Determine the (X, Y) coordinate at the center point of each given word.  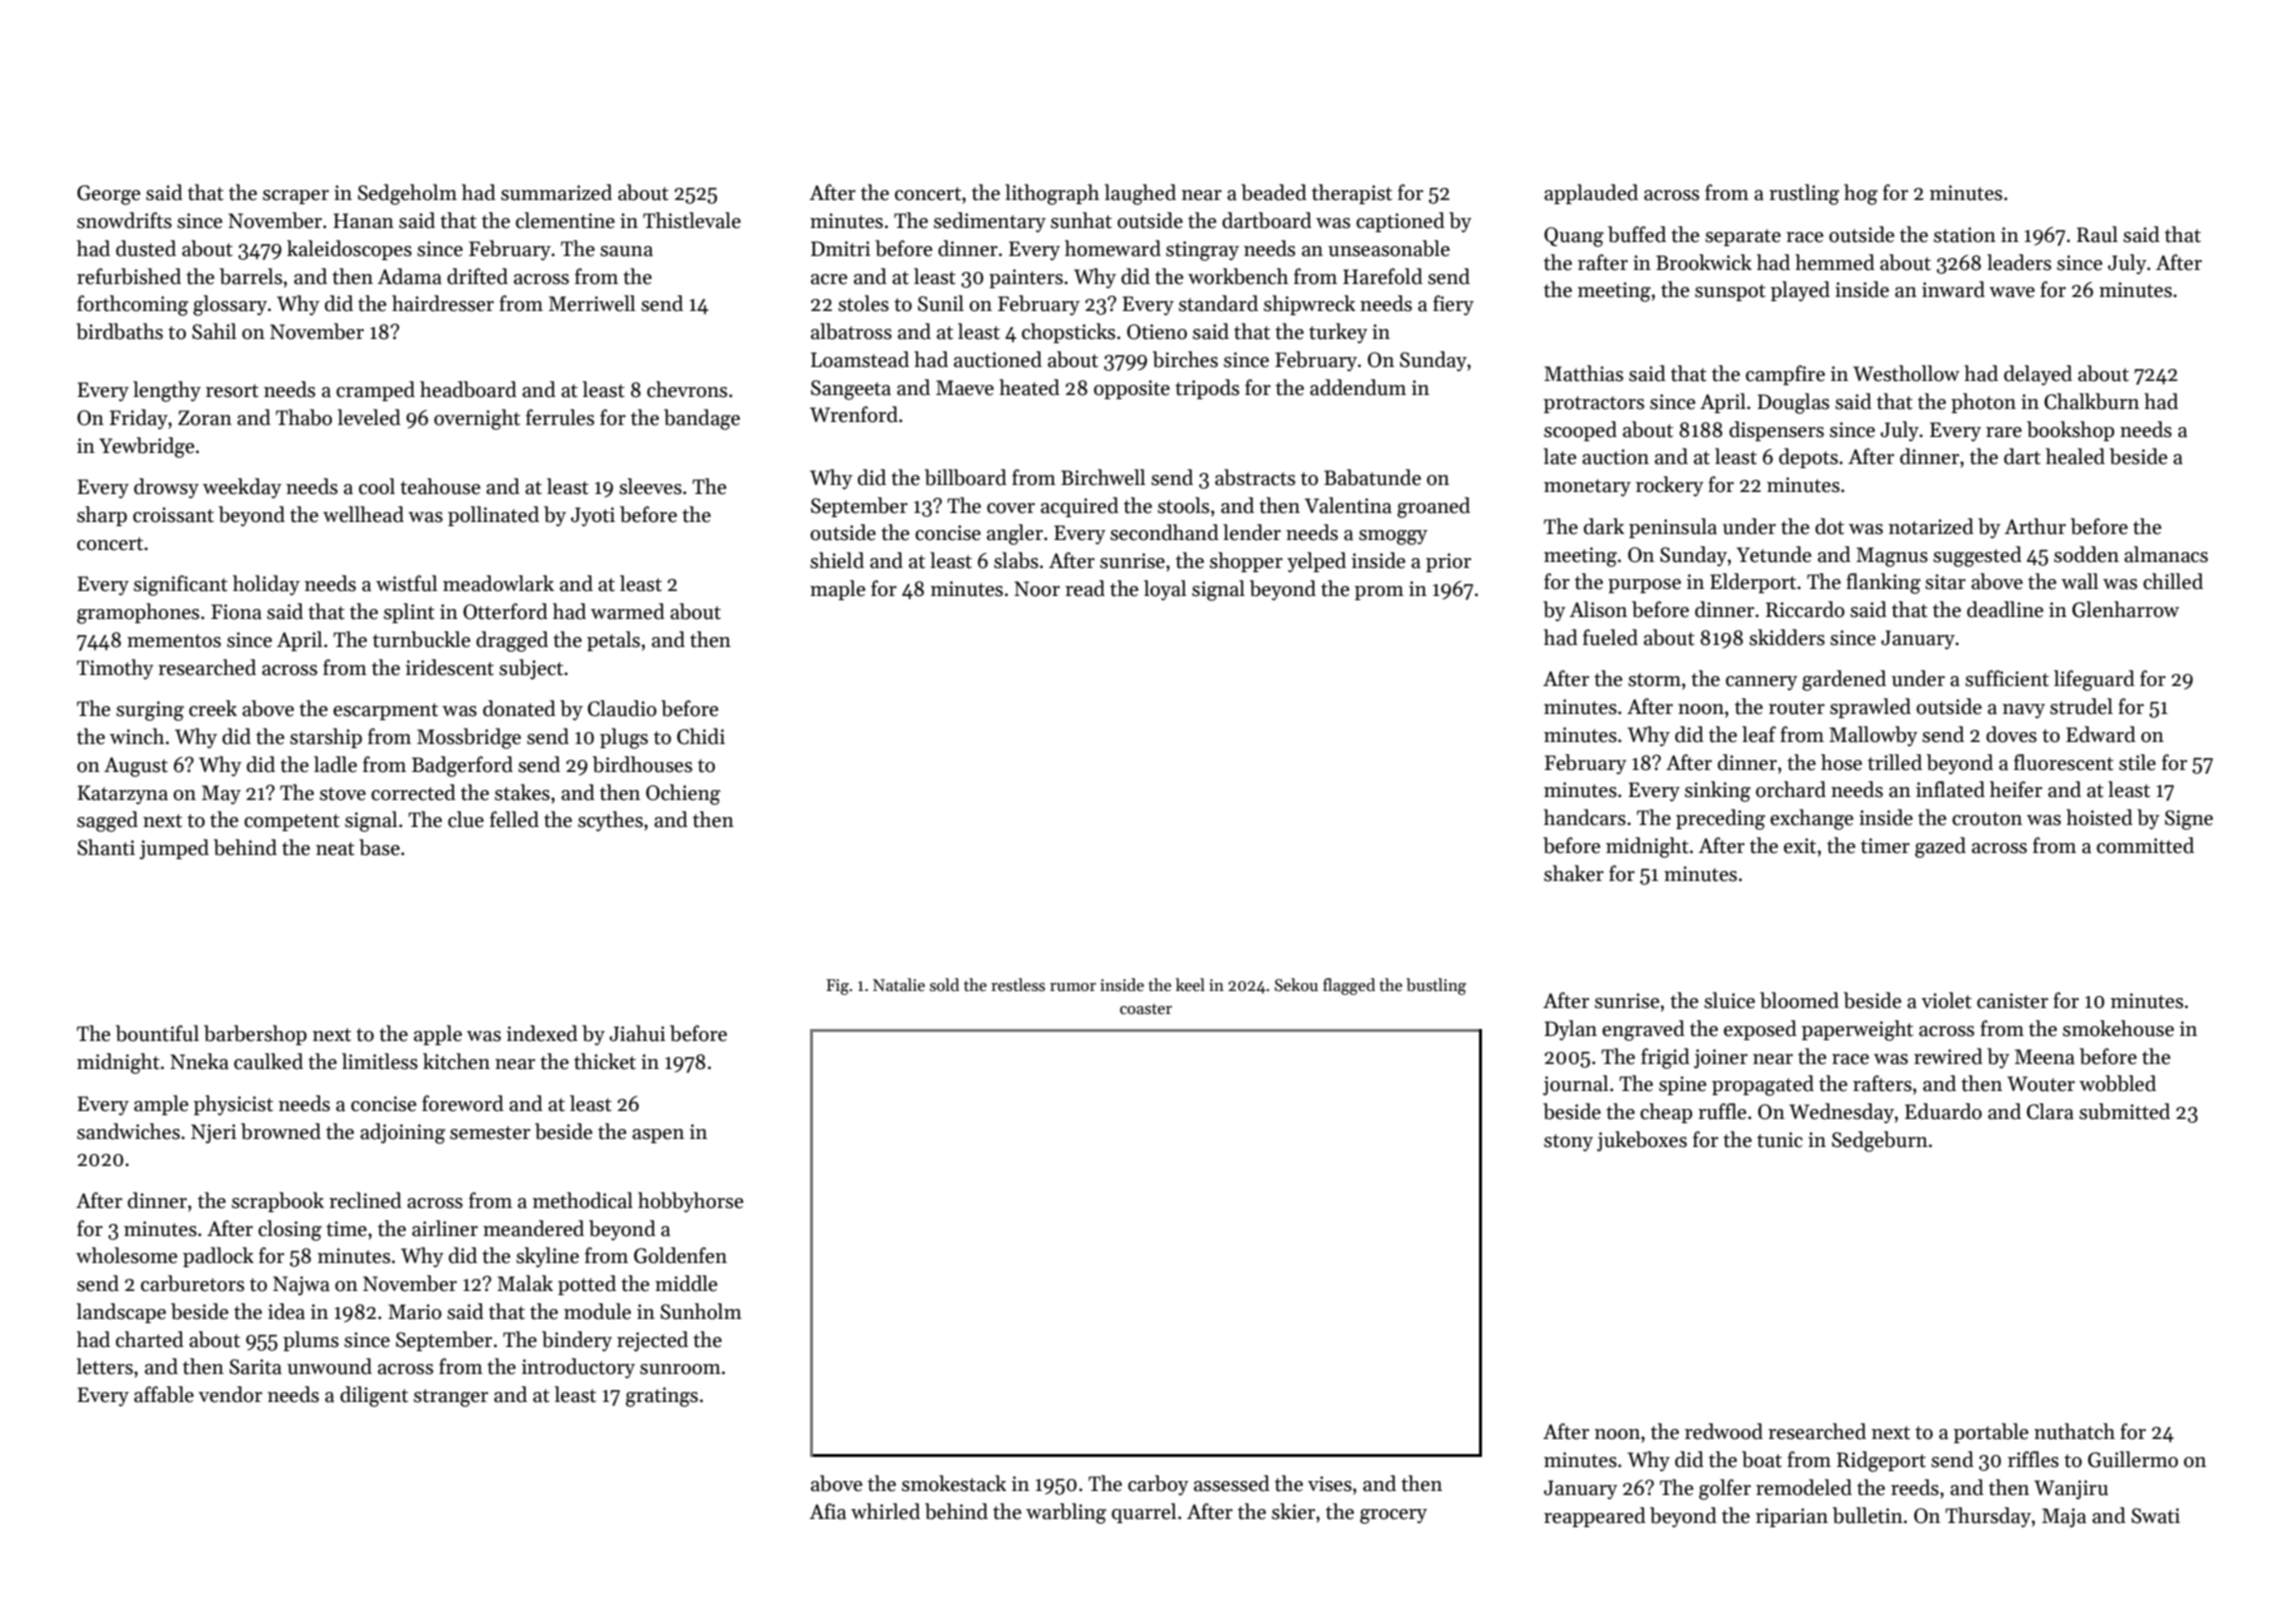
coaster (1146, 1009)
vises (1330, 1484)
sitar (1945, 582)
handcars (1585, 817)
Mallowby (1873, 736)
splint (409, 613)
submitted (2124, 1111)
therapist (1352, 194)
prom (1379, 593)
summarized (556, 192)
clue (466, 819)
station (1965, 235)
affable (164, 1394)
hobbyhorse (690, 1202)
